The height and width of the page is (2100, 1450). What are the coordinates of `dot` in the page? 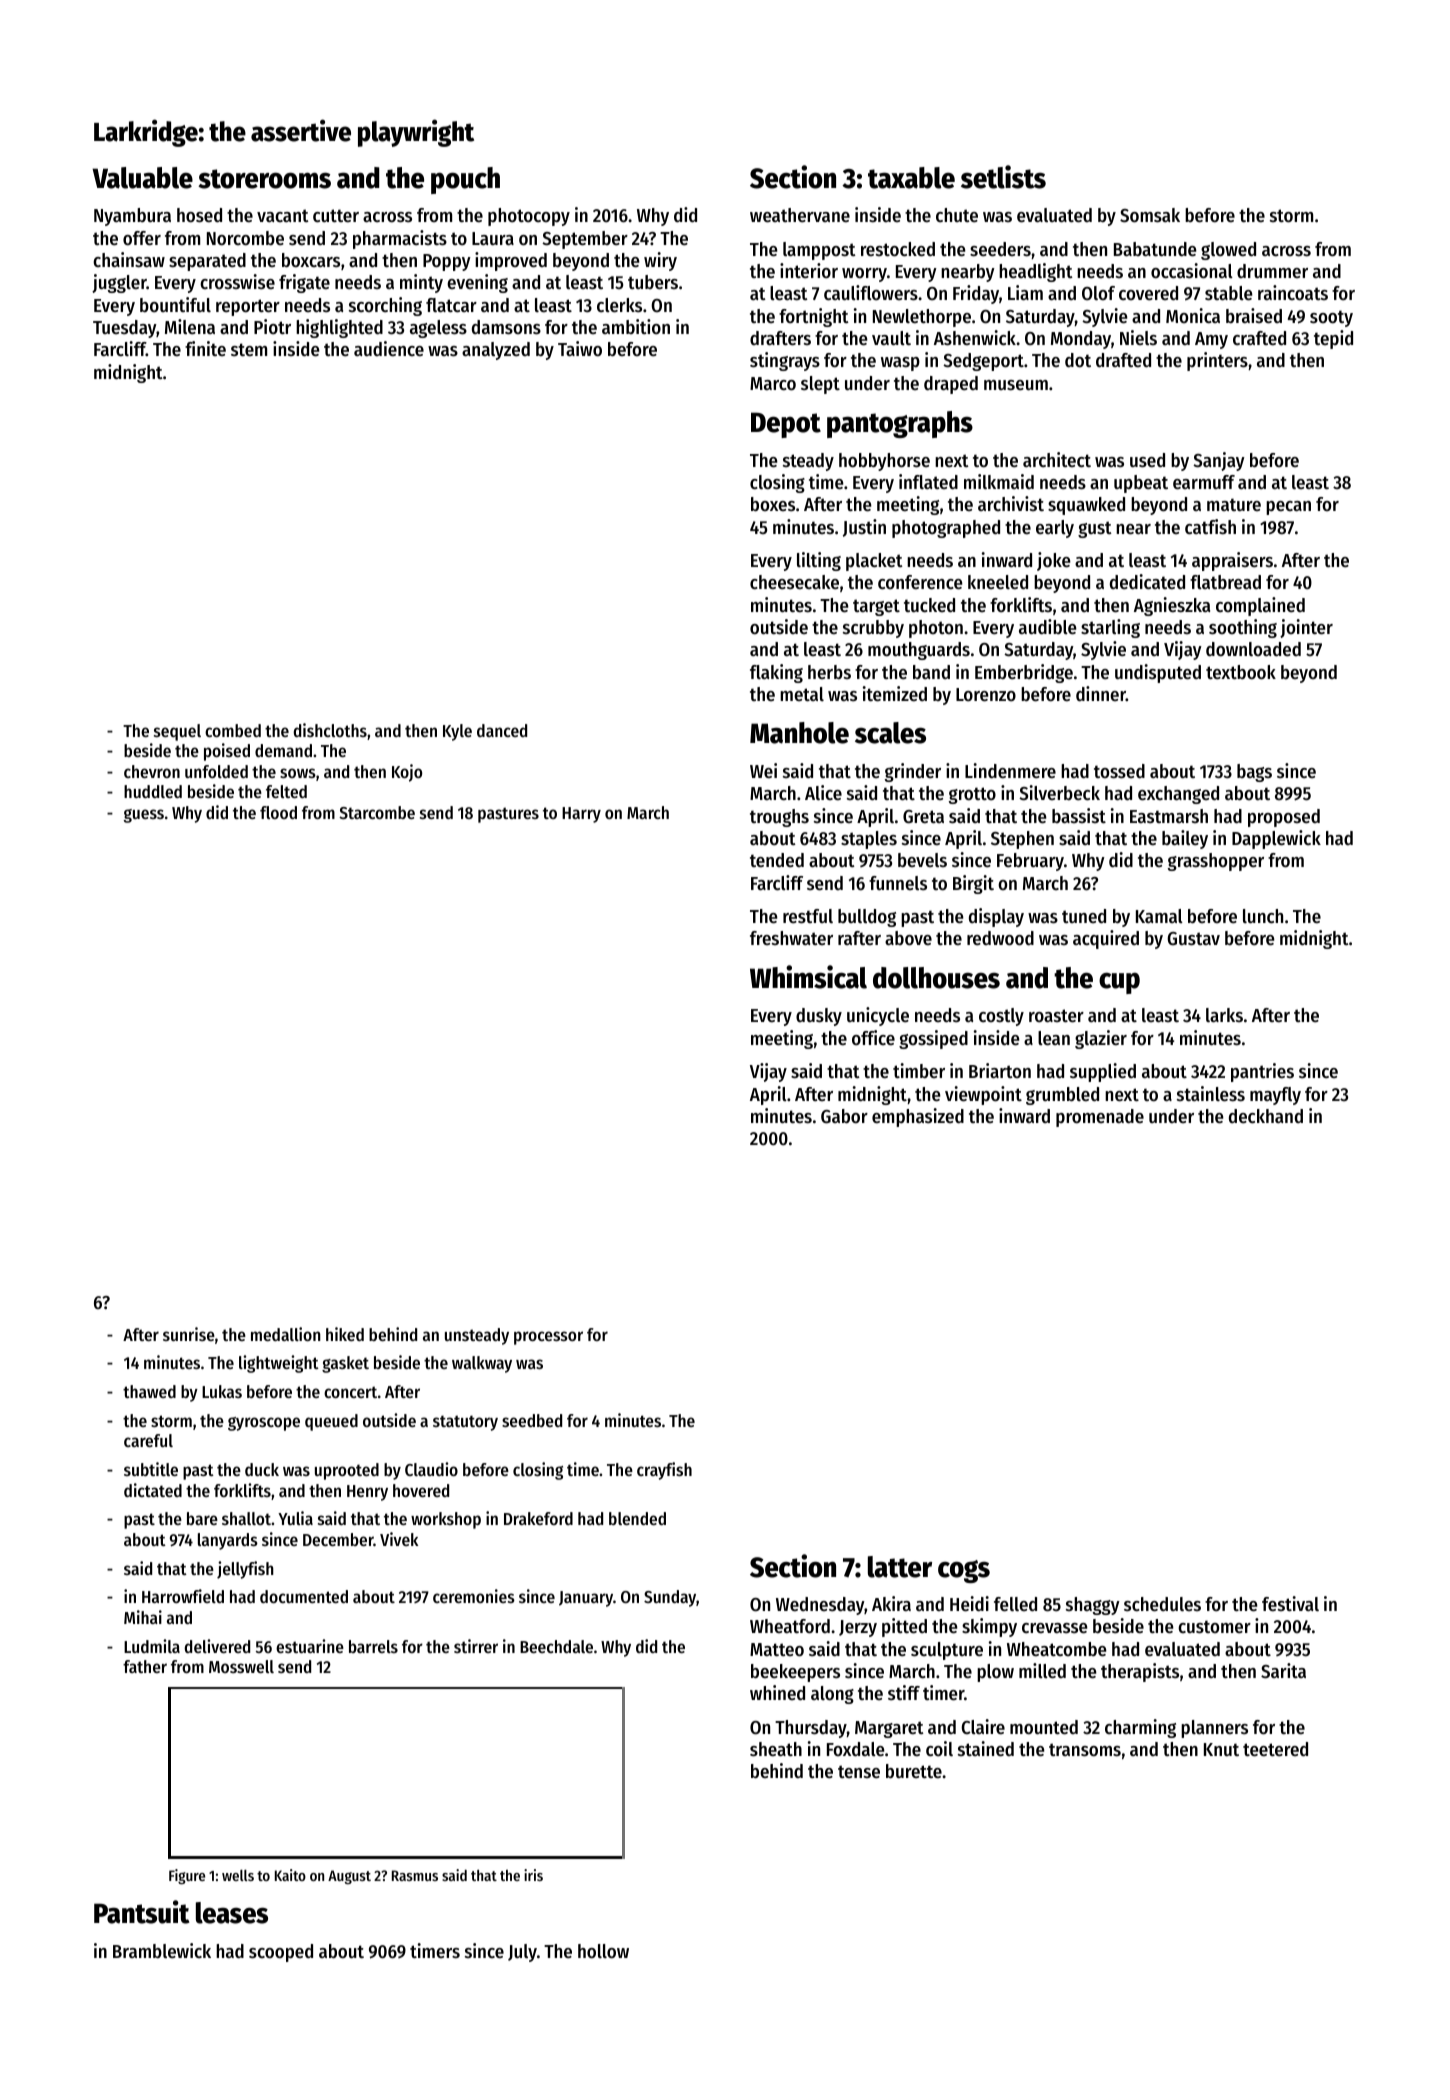 It's located at (1078, 360).
